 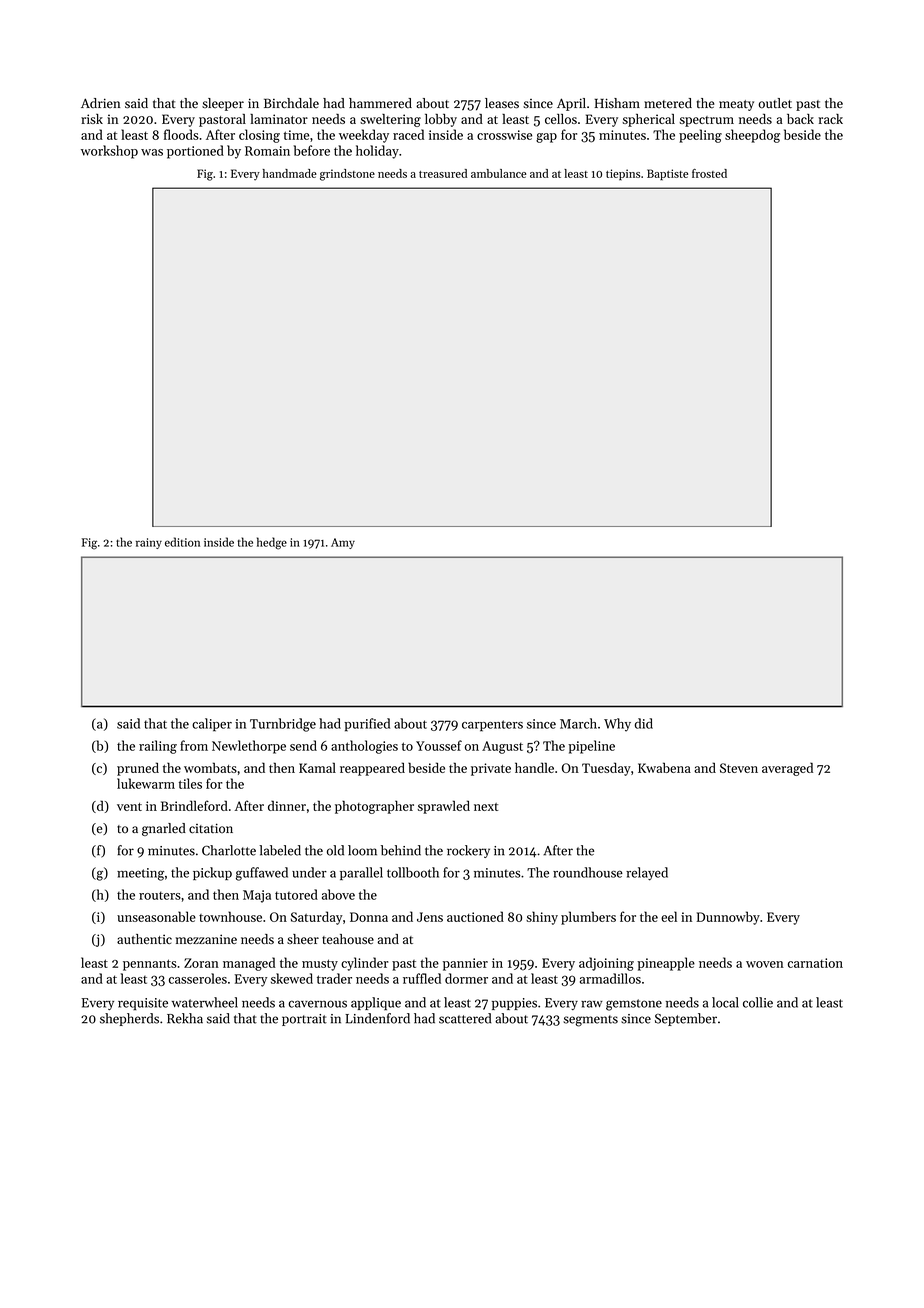 I want to click on Tuesday, so click(x=606, y=769).
